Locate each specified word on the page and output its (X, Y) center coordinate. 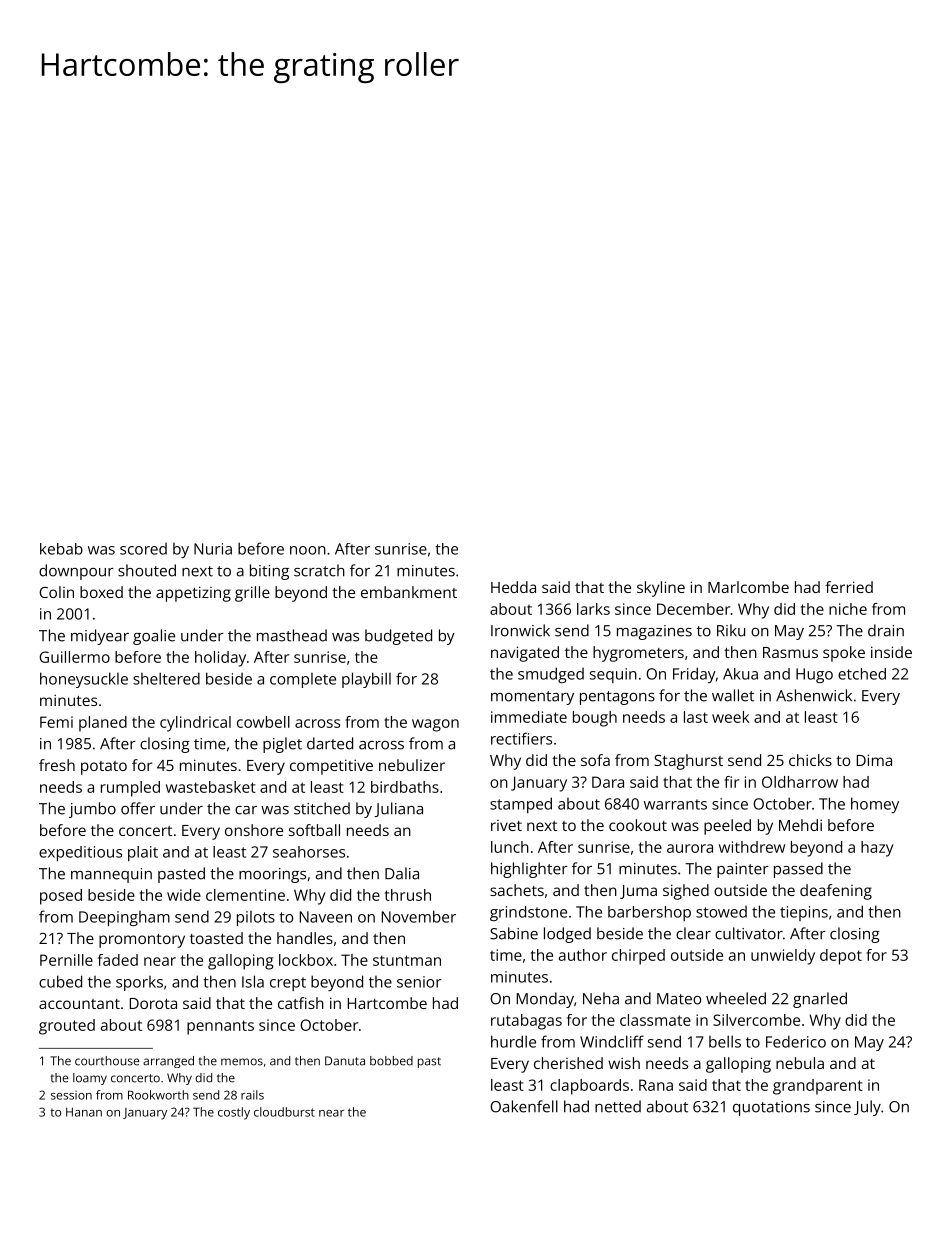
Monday (545, 1000)
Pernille (66, 960)
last (696, 717)
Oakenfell (524, 1106)
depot (841, 957)
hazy (877, 849)
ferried (849, 587)
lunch (510, 847)
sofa (595, 760)
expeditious (80, 853)
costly (234, 1113)
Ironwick (520, 630)
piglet (282, 745)
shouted (147, 570)
